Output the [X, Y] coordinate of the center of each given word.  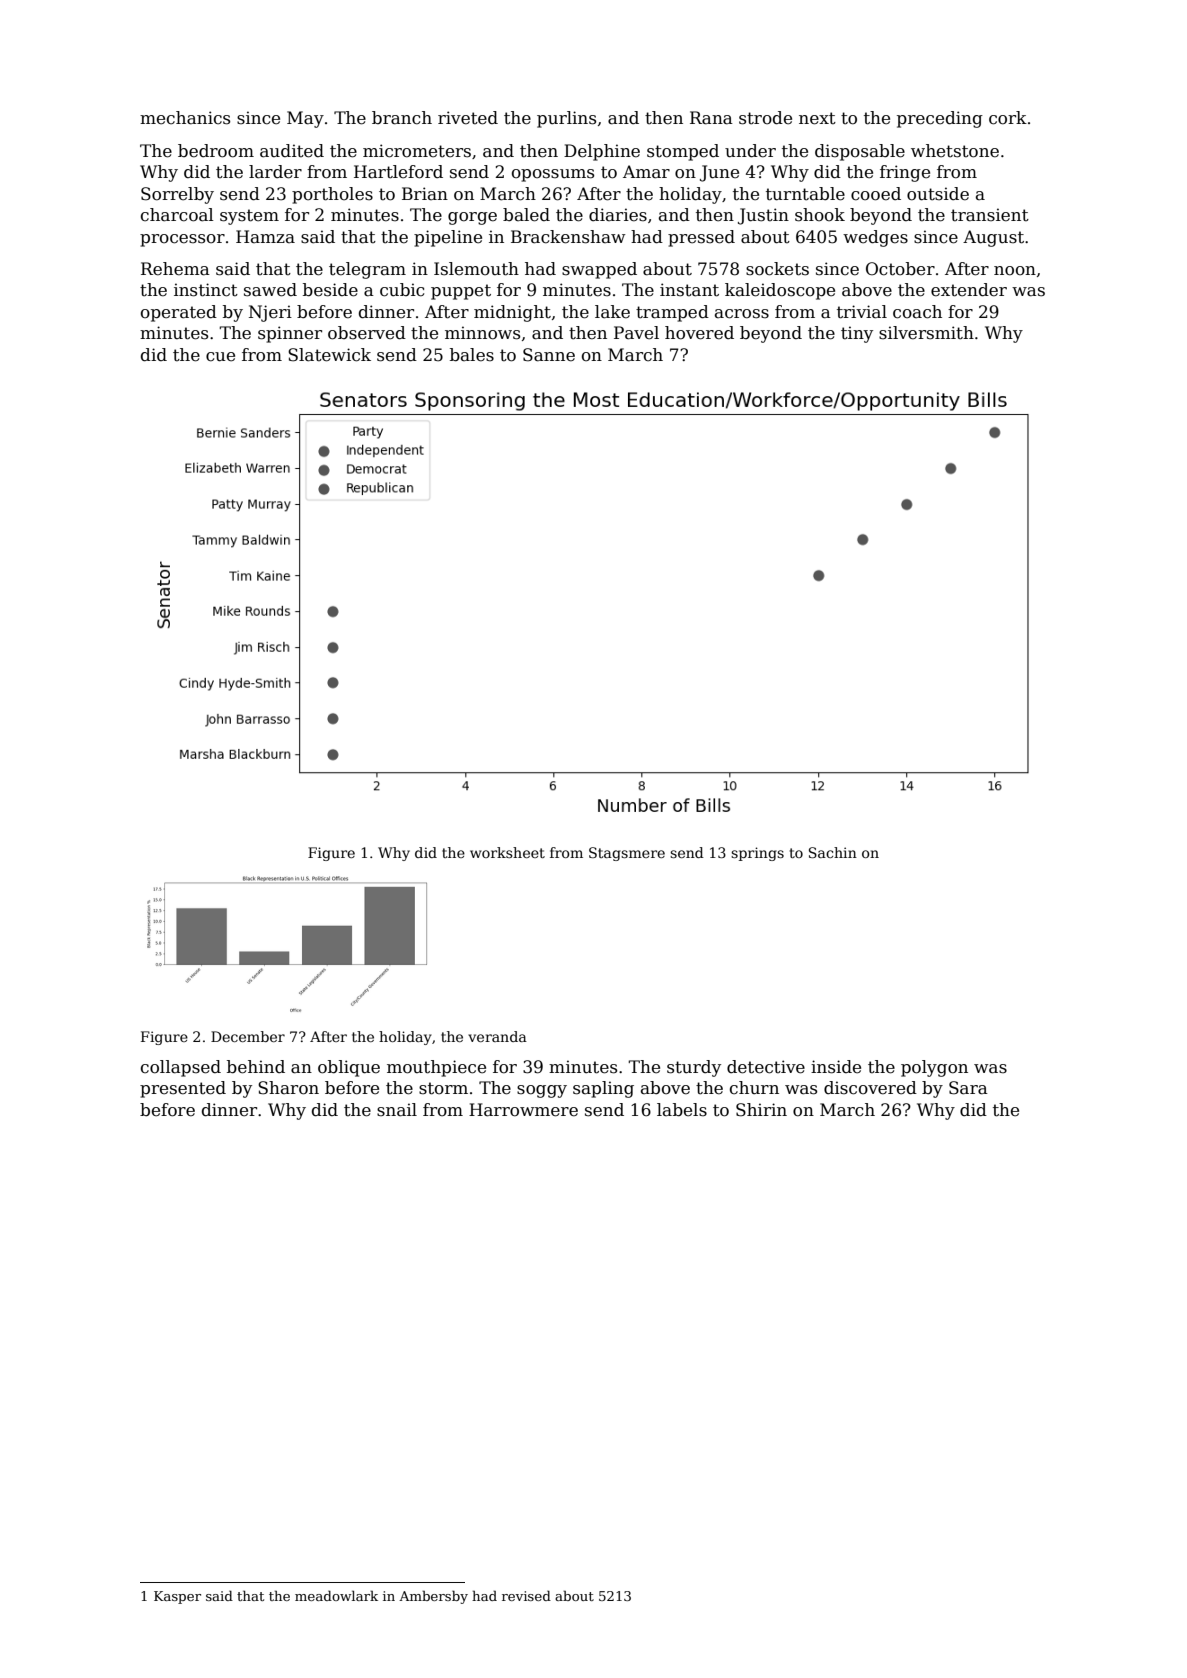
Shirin [761, 1110]
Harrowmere [523, 1110]
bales [472, 355]
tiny [857, 334]
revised [526, 1595]
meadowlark [336, 1595]
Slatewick [329, 355]
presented [183, 1089]
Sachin [833, 852]
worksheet [507, 852]
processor [182, 240]
